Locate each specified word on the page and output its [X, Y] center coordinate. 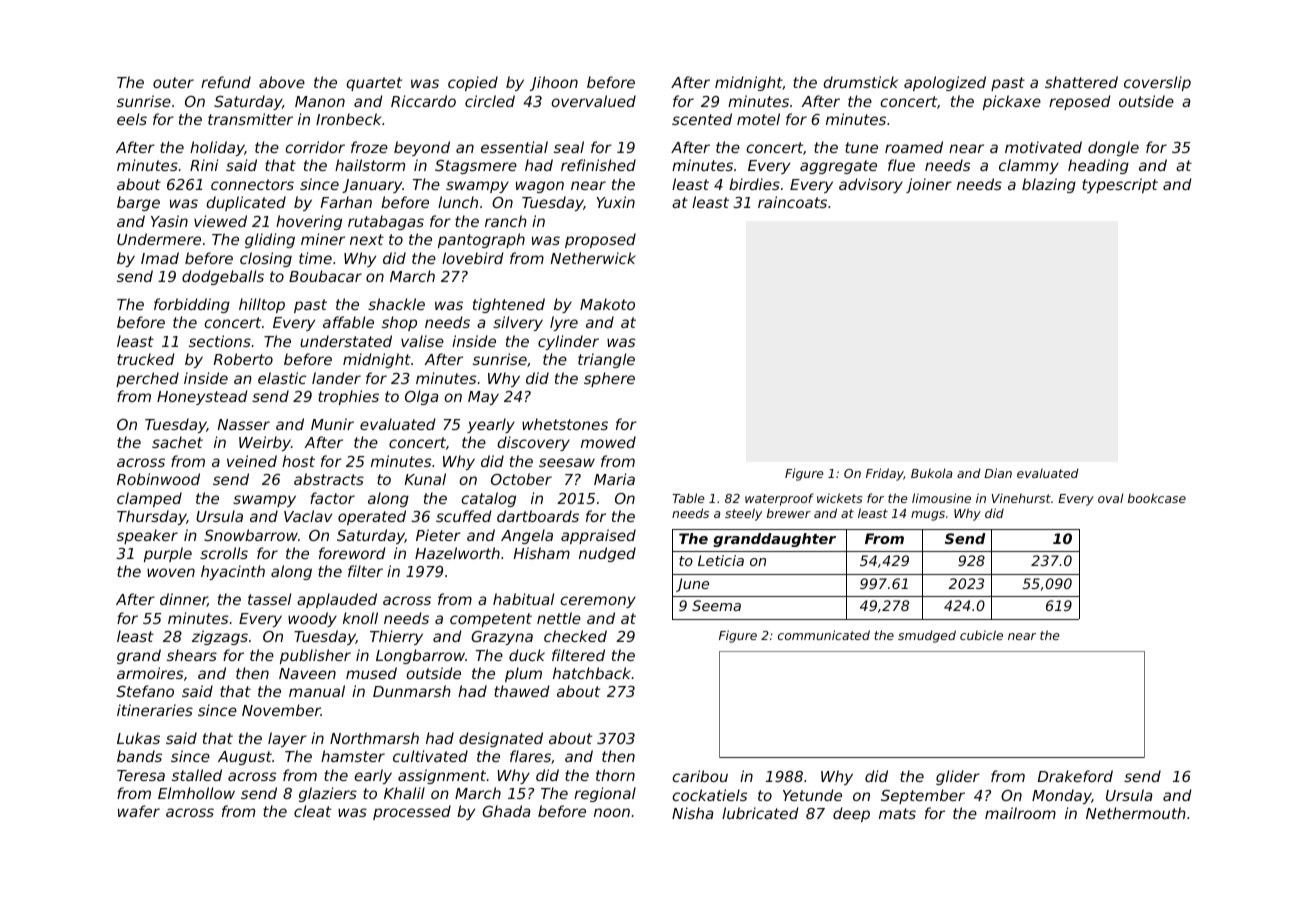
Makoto [607, 304]
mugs [928, 516]
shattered [1081, 82]
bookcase [1157, 498]
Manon [320, 101]
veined [252, 461]
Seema [716, 605]
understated [346, 341]
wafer [139, 811]
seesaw [567, 462]
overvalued [593, 101]
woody [312, 619]
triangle [606, 360]
